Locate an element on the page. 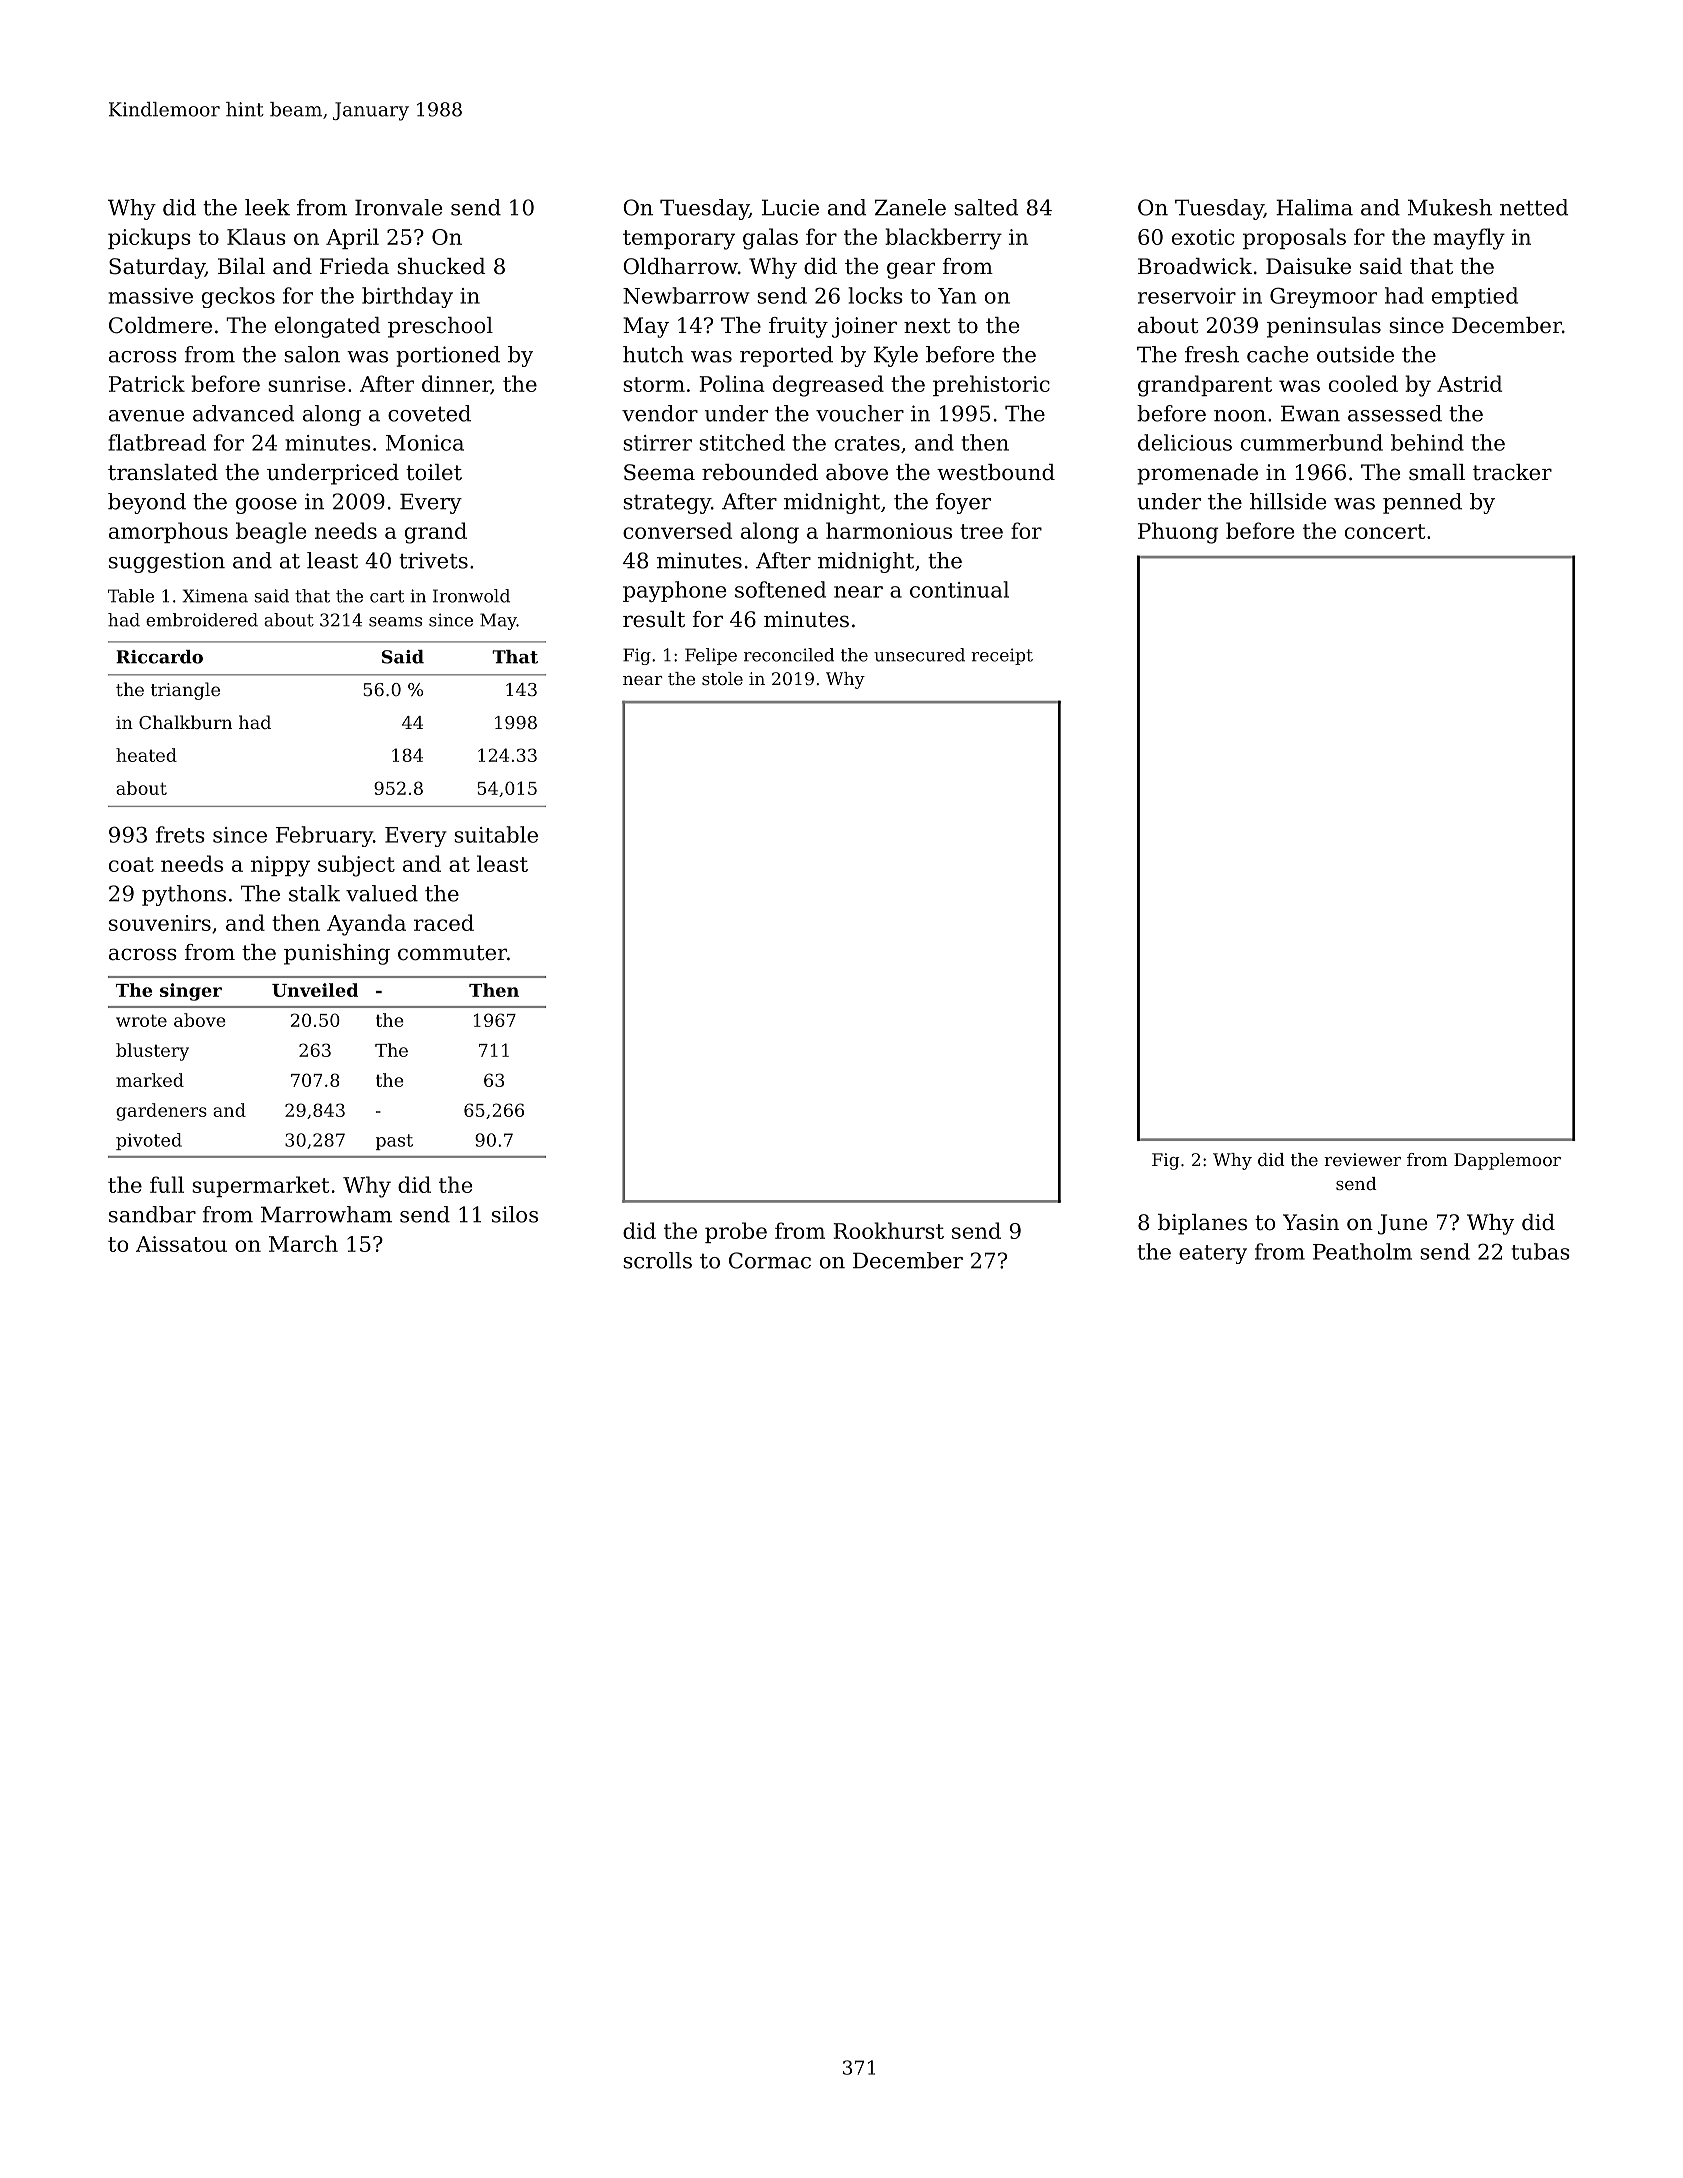 The image size is (1683, 2178). Rookhurst is located at coordinates (888, 1230).
